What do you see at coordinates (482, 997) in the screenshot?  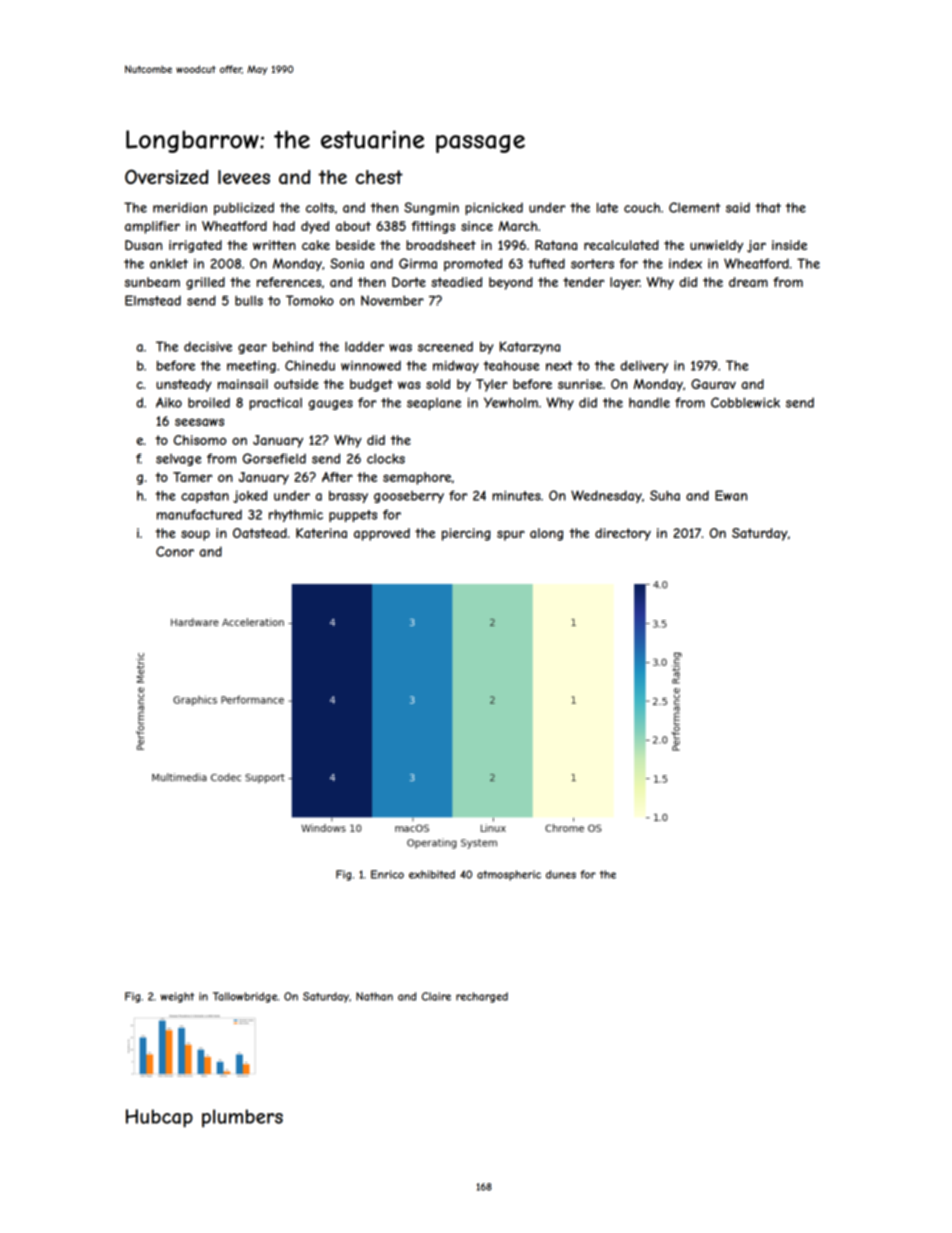 I see `recharged` at bounding box center [482, 997].
